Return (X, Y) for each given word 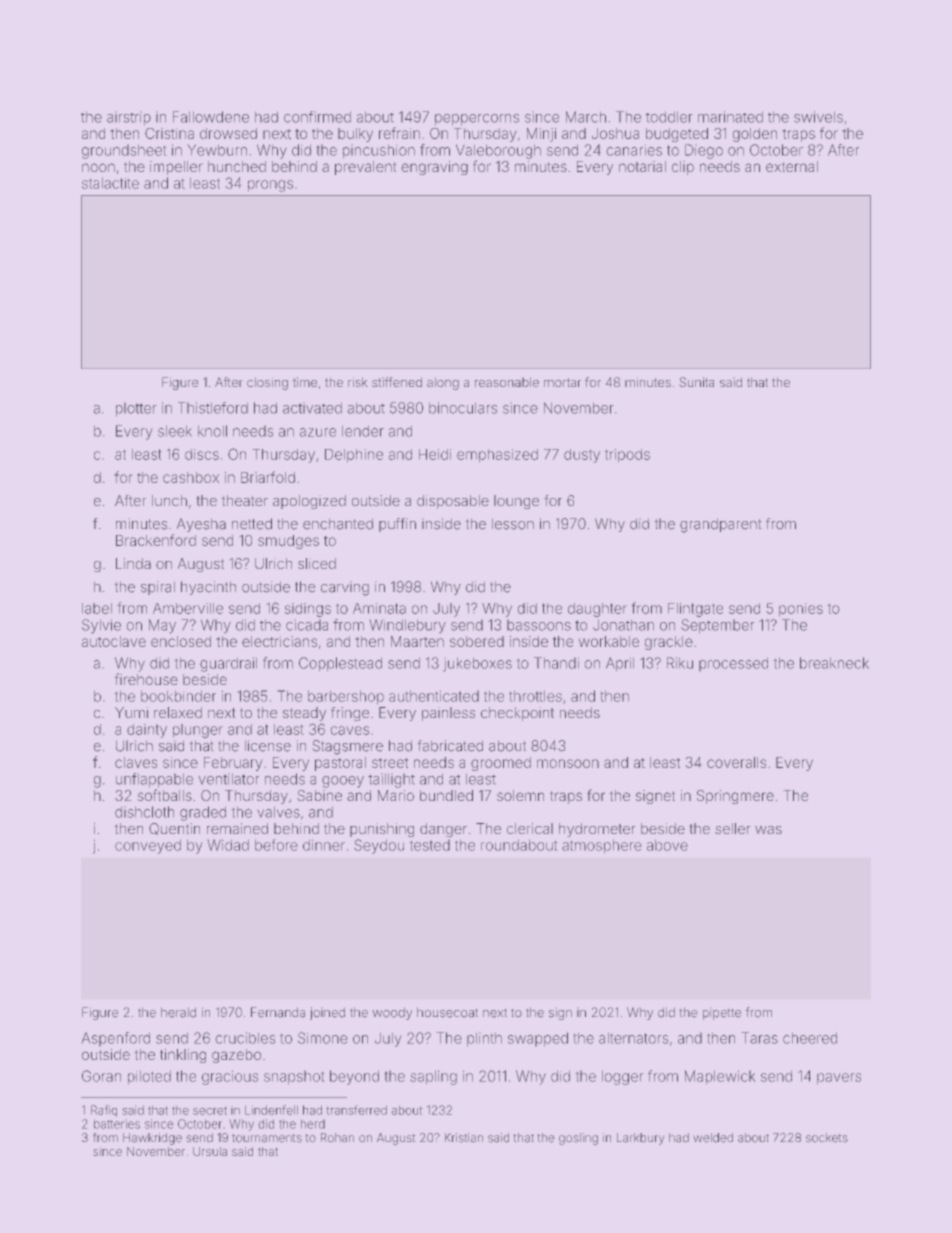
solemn (520, 795)
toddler (669, 117)
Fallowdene (211, 117)
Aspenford (116, 1039)
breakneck (834, 663)
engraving (435, 168)
